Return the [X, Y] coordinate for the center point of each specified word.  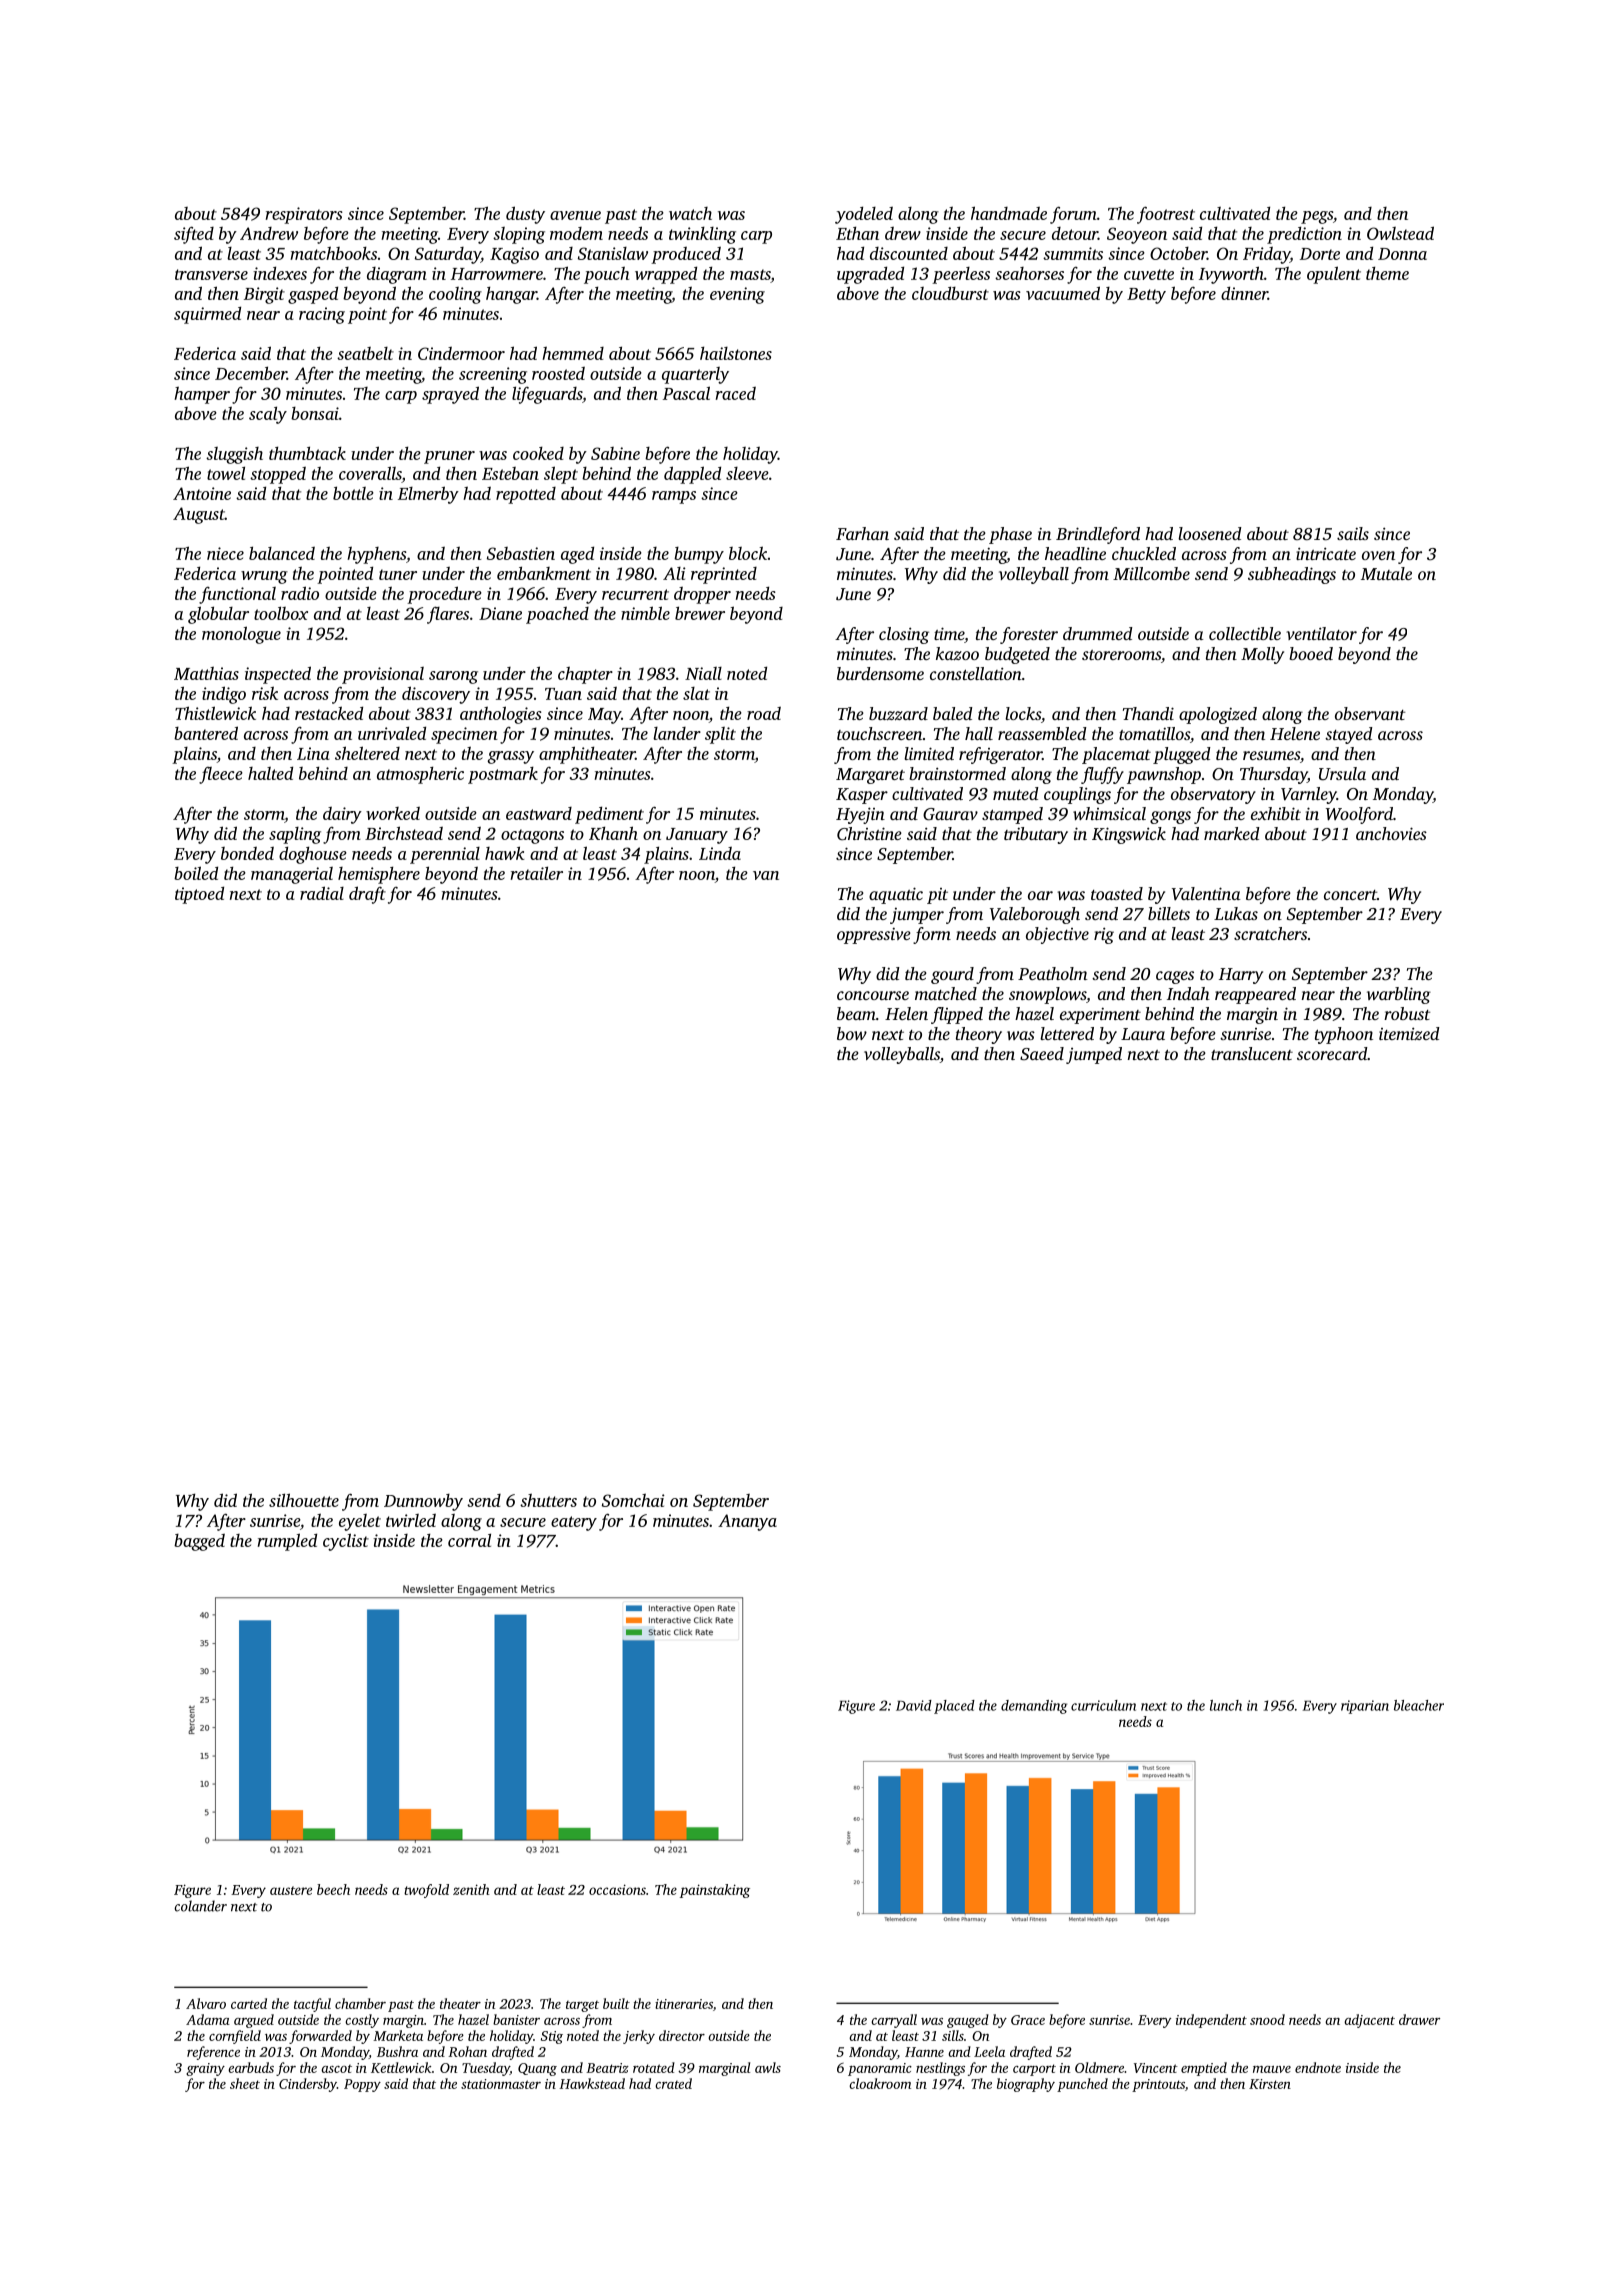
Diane [500, 613]
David [914, 1705]
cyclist [346, 1542]
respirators [304, 215]
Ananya [747, 1522]
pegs [1317, 217]
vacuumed [1063, 293]
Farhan [862, 533]
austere [291, 1890]
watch [690, 213]
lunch [1226, 1705]
